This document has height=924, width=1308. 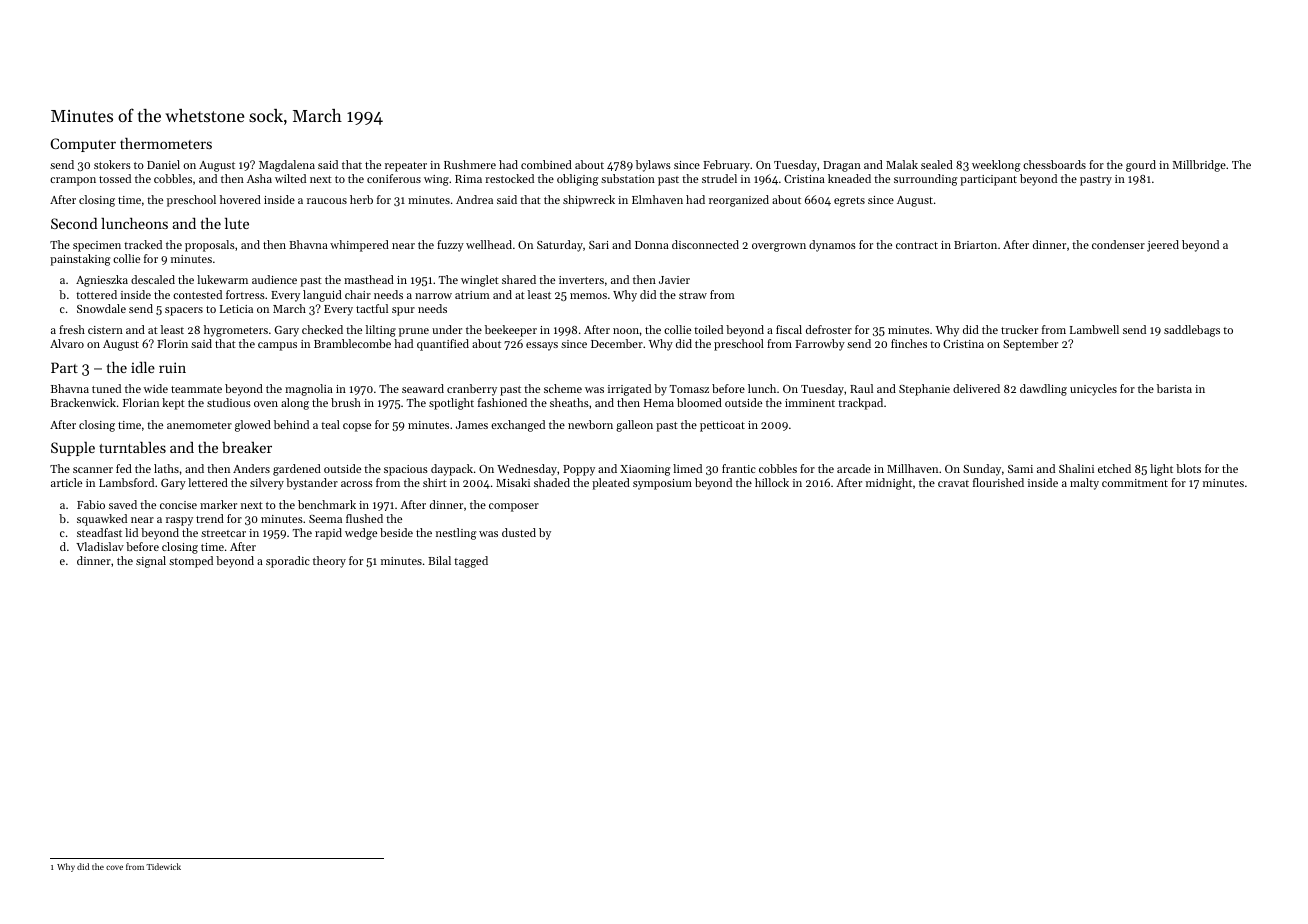 I want to click on malty, so click(x=1084, y=484).
